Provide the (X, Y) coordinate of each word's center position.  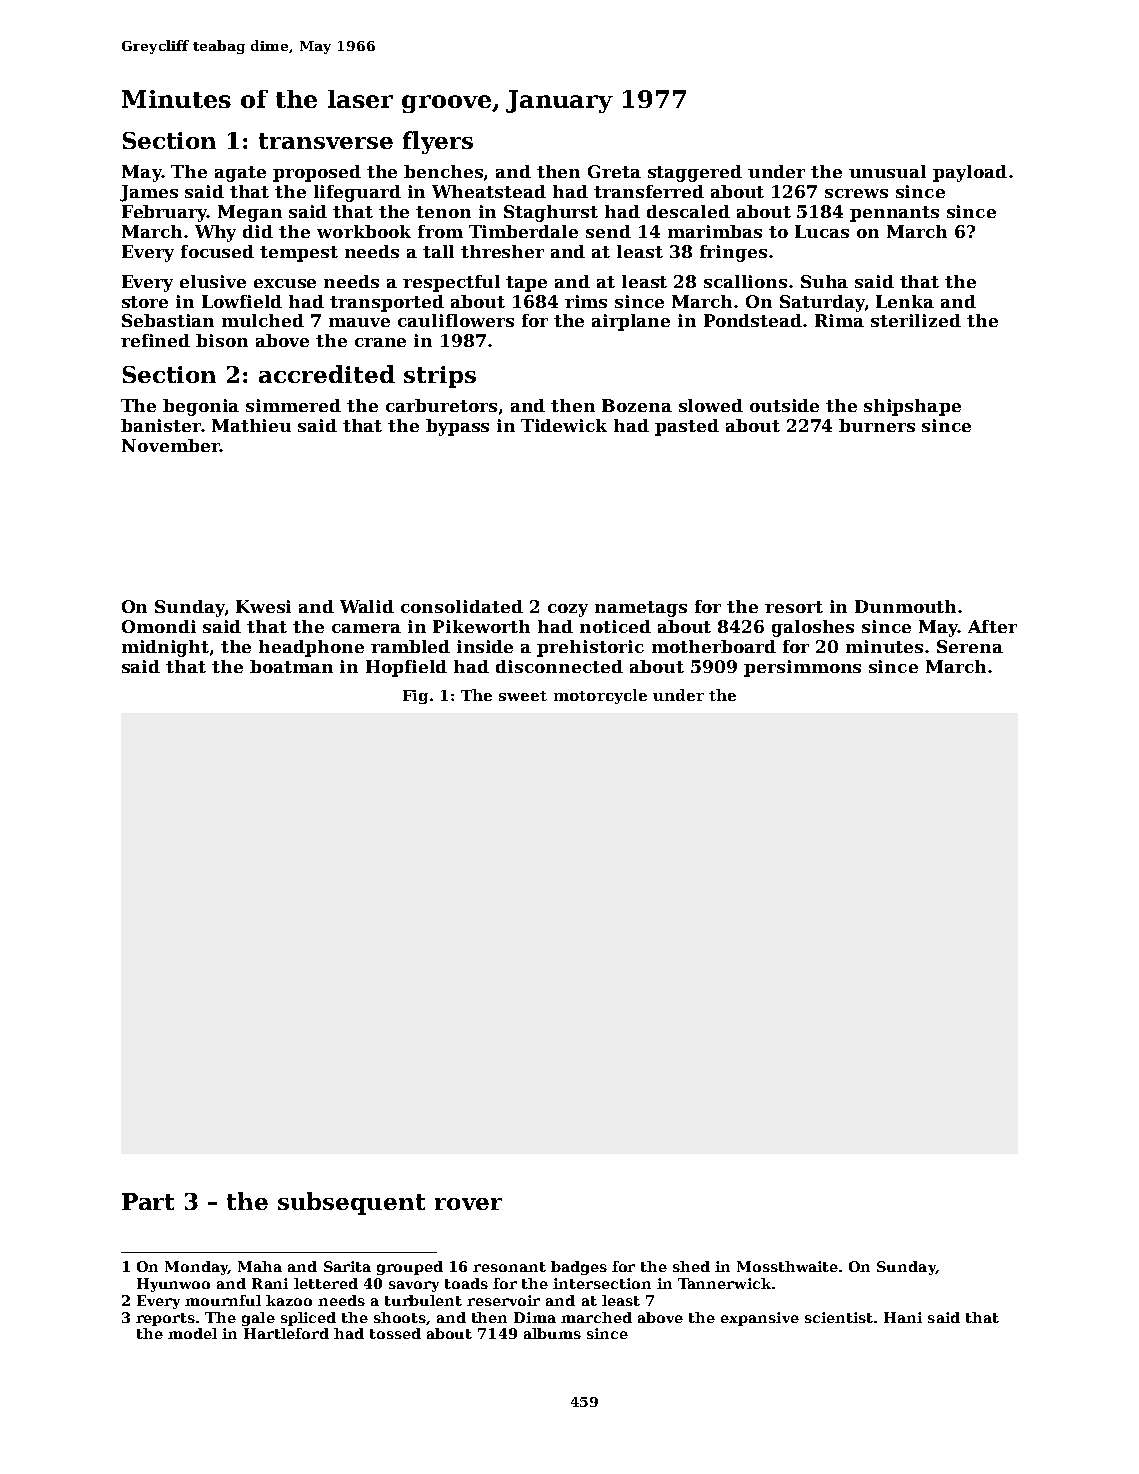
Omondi (159, 626)
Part (148, 1201)
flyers (438, 142)
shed (691, 1266)
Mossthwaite (787, 1266)
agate (240, 174)
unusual (887, 171)
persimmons (802, 668)
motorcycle (600, 696)
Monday (196, 1268)
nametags (641, 609)
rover (468, 1204)
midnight (165, 648)
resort (794, 607)
